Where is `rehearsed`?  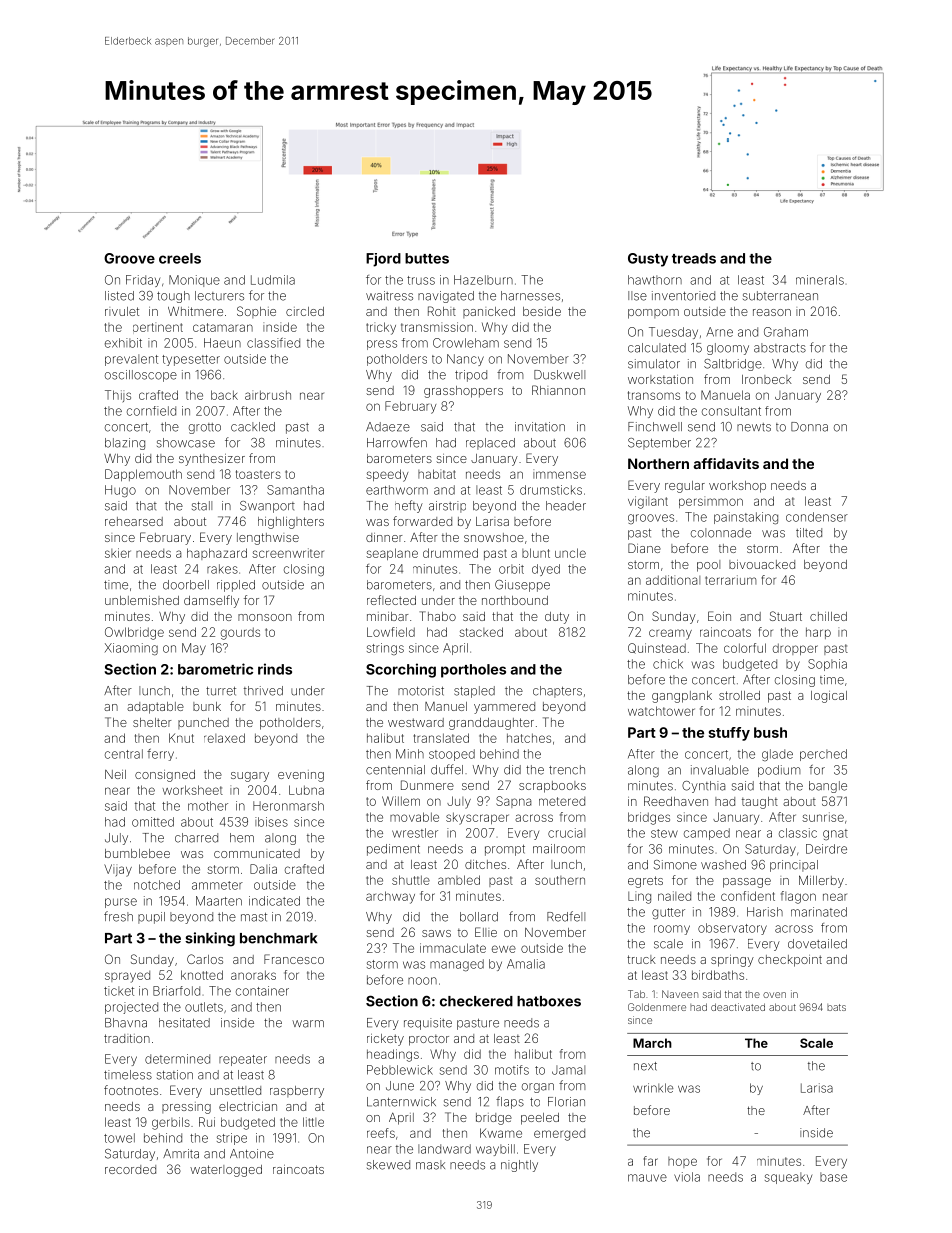
rehearsed is located at coordinates (134, 521).
